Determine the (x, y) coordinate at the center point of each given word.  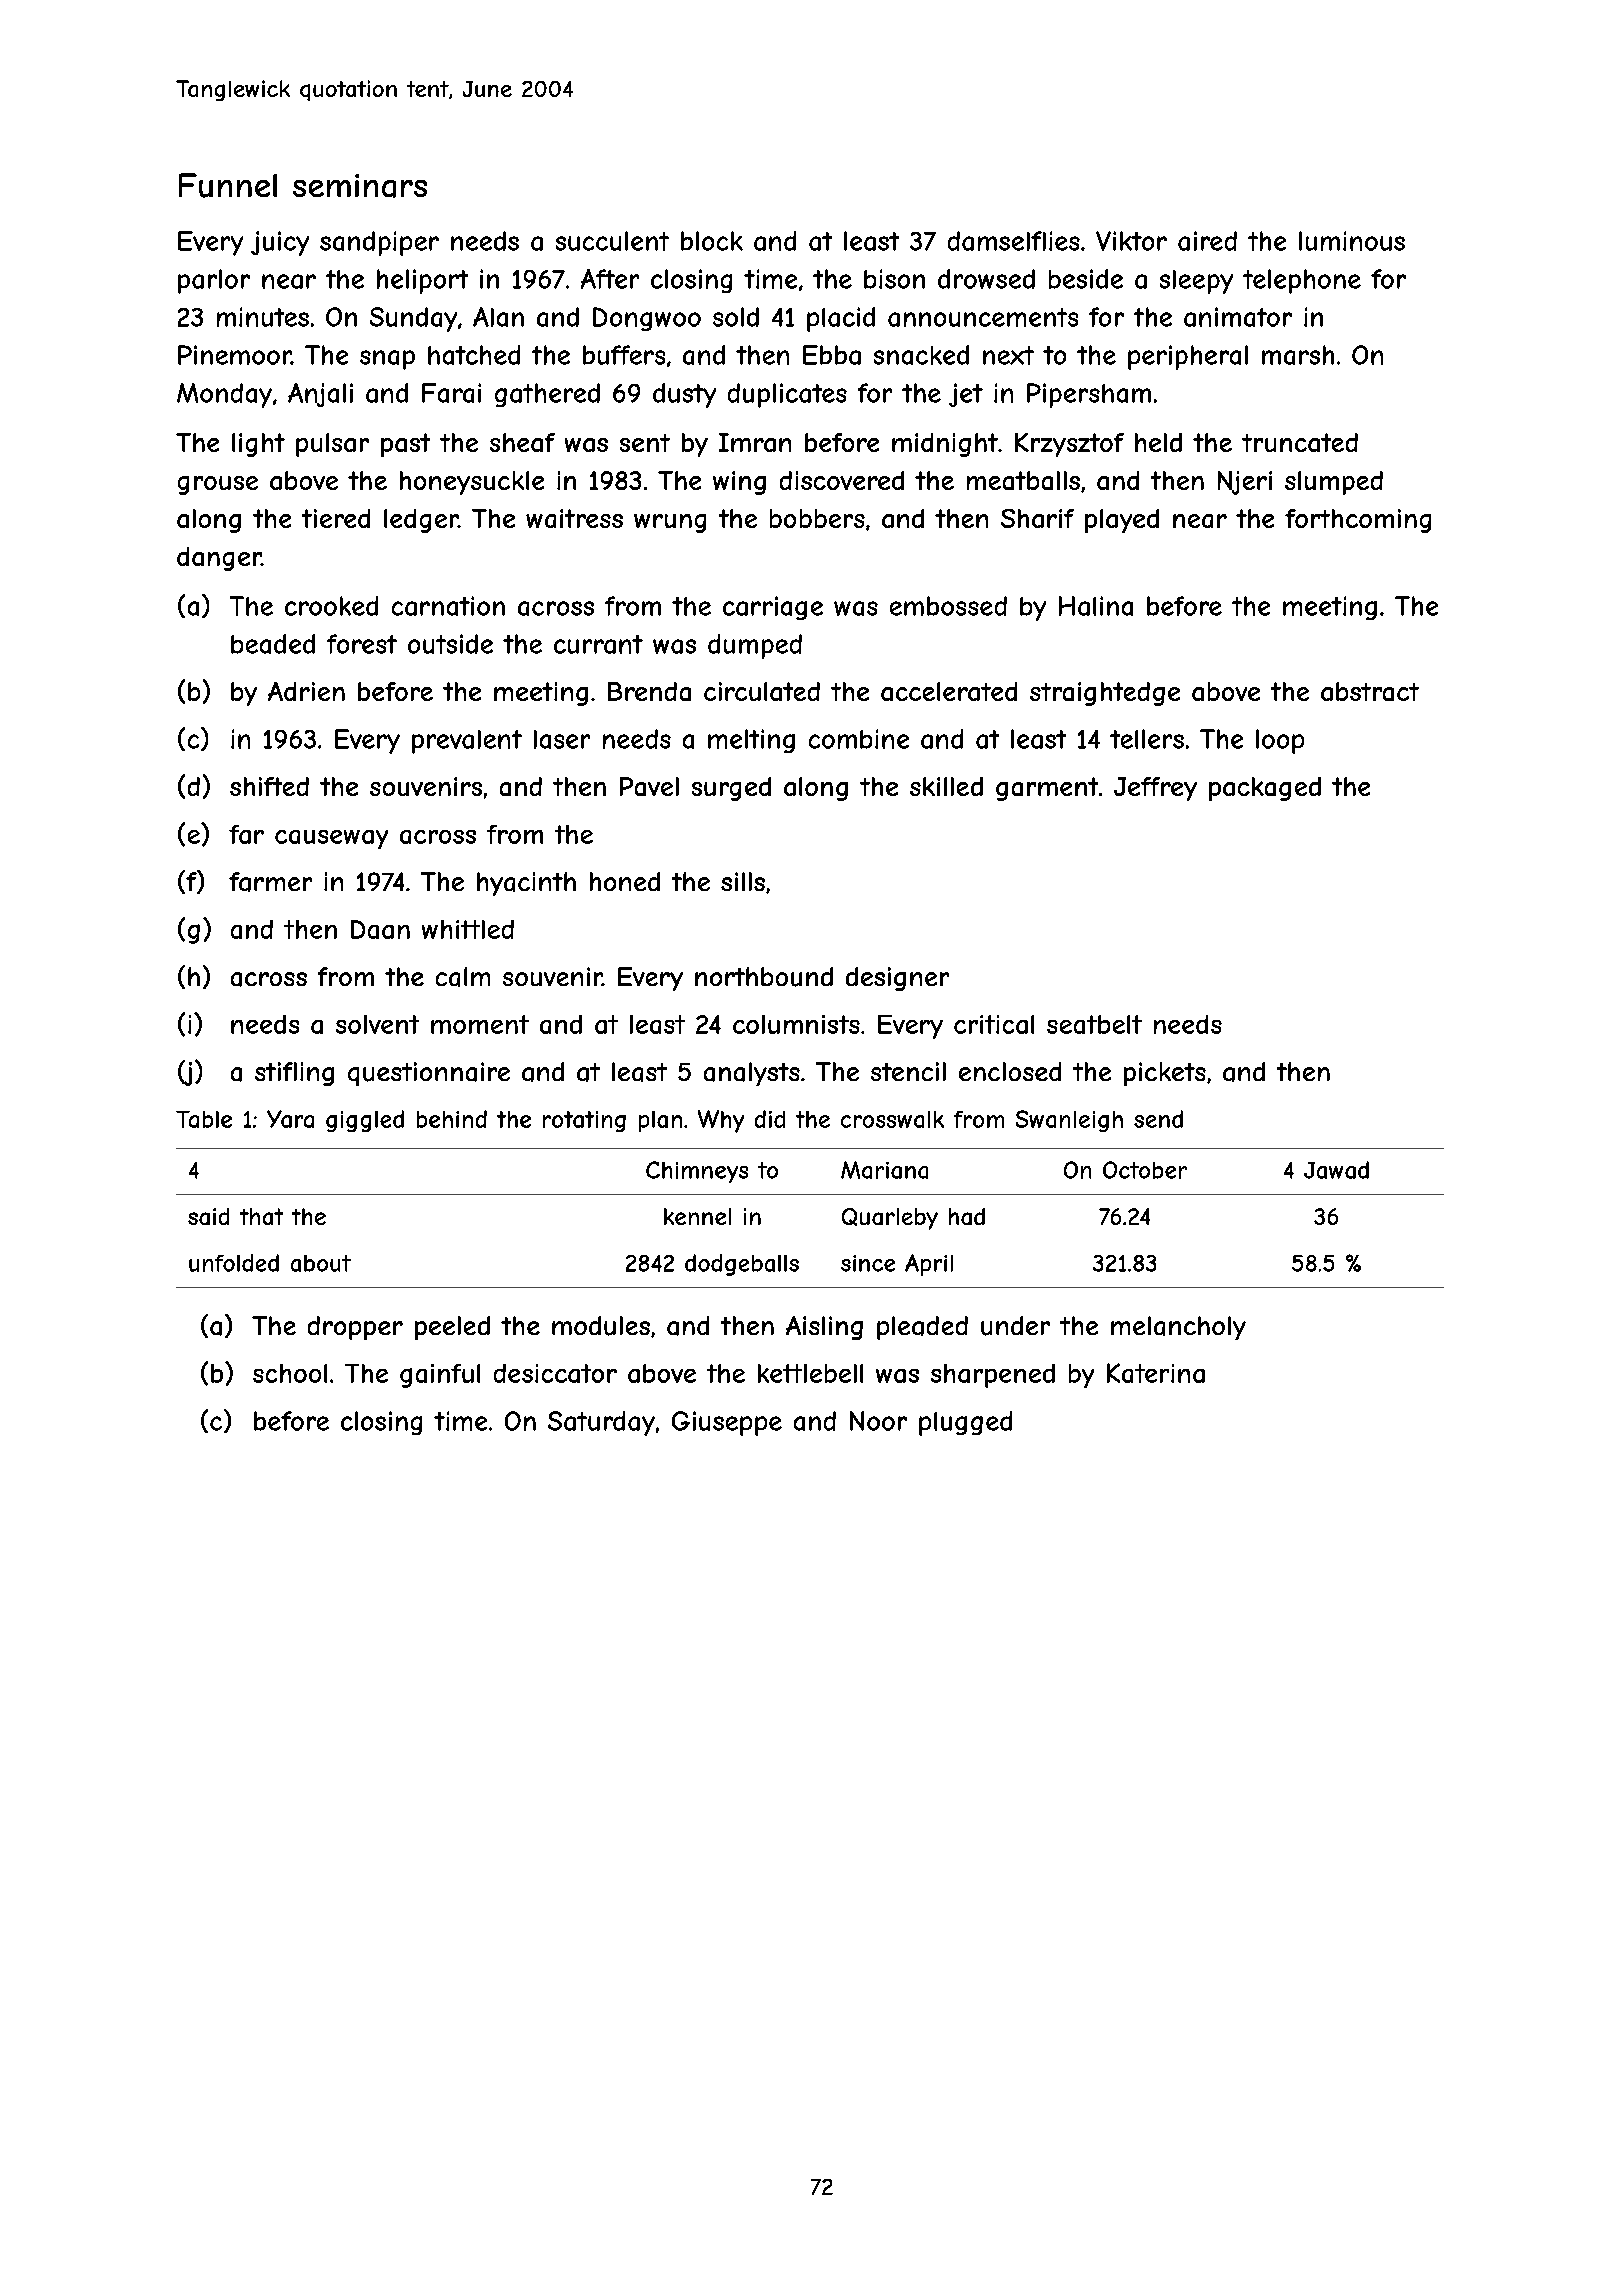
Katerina (1156, 1373)
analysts (752, 1074)
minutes (263, 317)
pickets (1165, 1074)
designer (897, 979)
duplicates (787, 395)
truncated (1300, 442)
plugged (965, 1423)
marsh (1298, 355)
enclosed (1010, 1071)
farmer (270, 882)
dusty (684, 395)
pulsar (332, 445)
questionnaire (429, 1074)
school (290, 1373)
